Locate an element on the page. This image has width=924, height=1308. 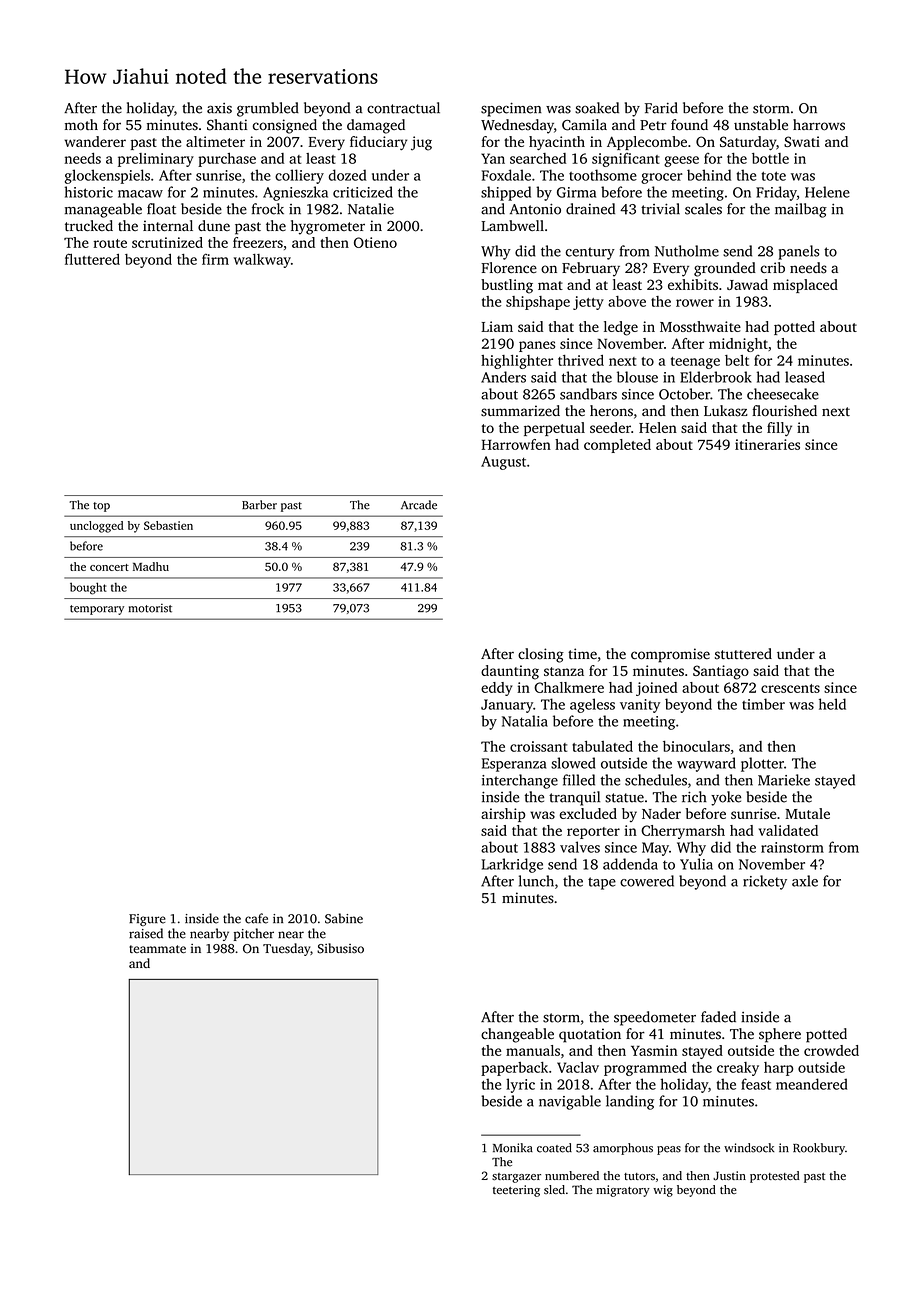
temporary is located at coordinates (97, 610).
